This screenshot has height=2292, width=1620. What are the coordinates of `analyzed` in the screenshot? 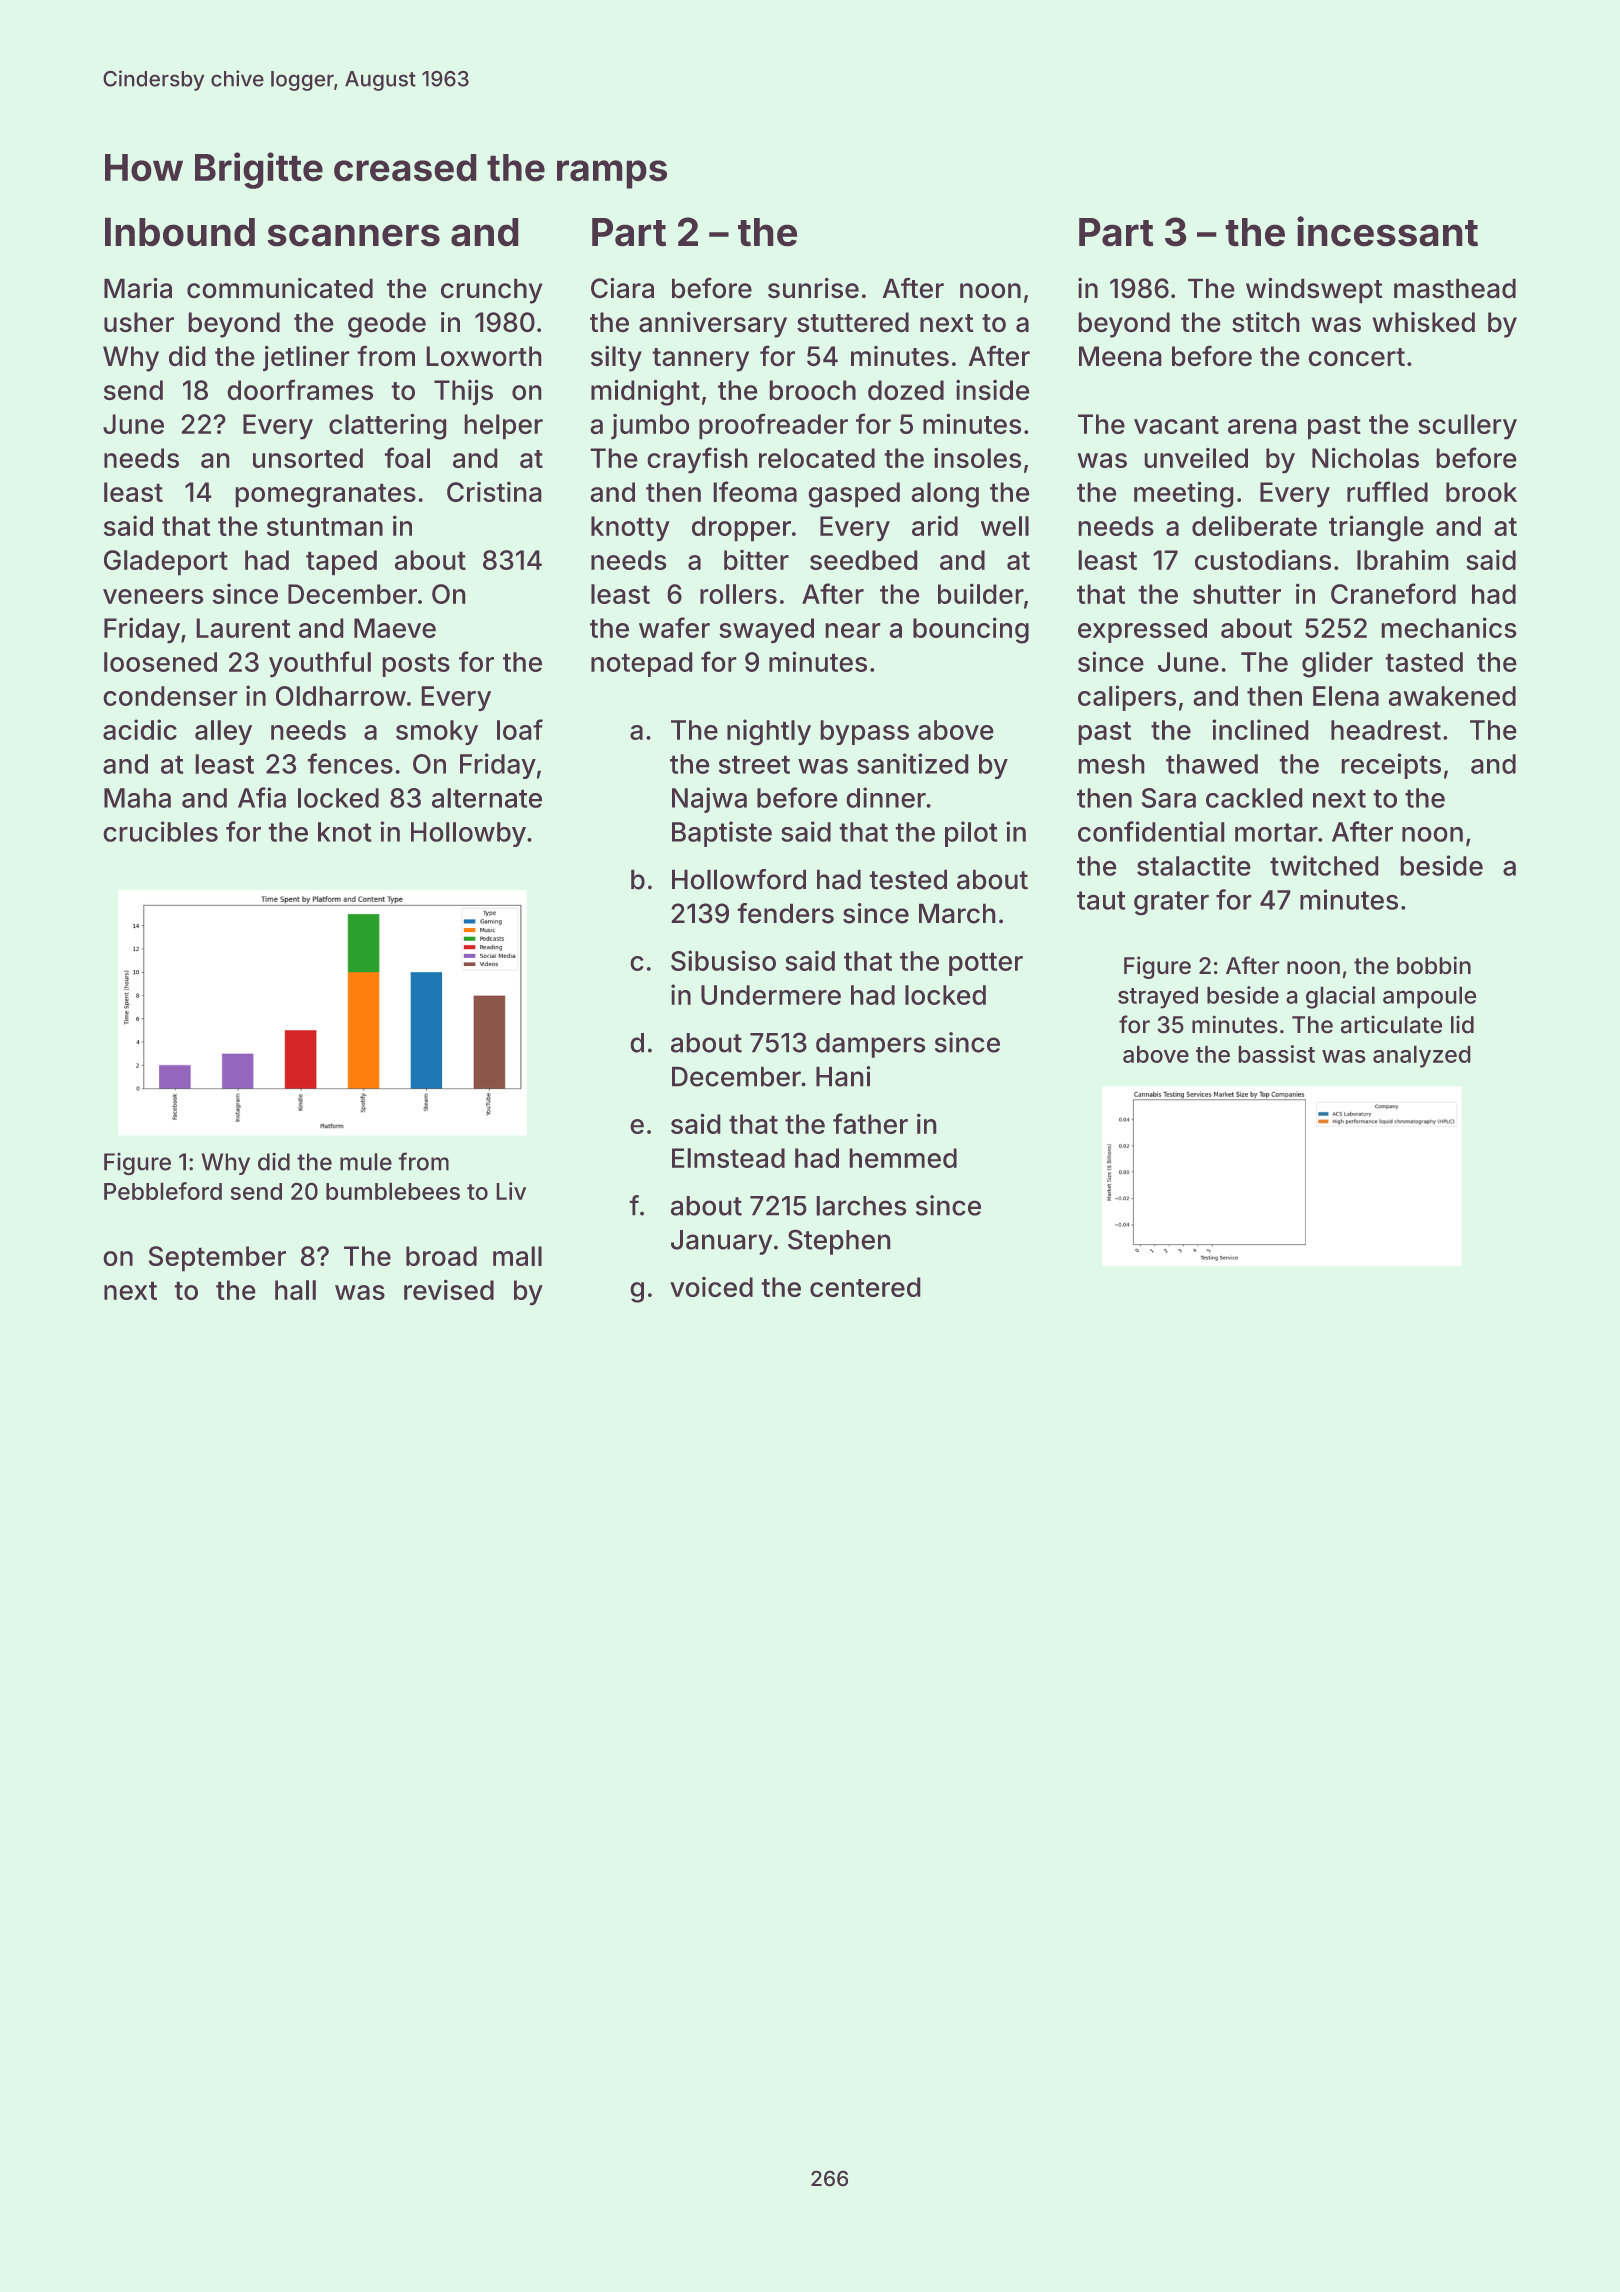 It's located at (1421, 1057).
